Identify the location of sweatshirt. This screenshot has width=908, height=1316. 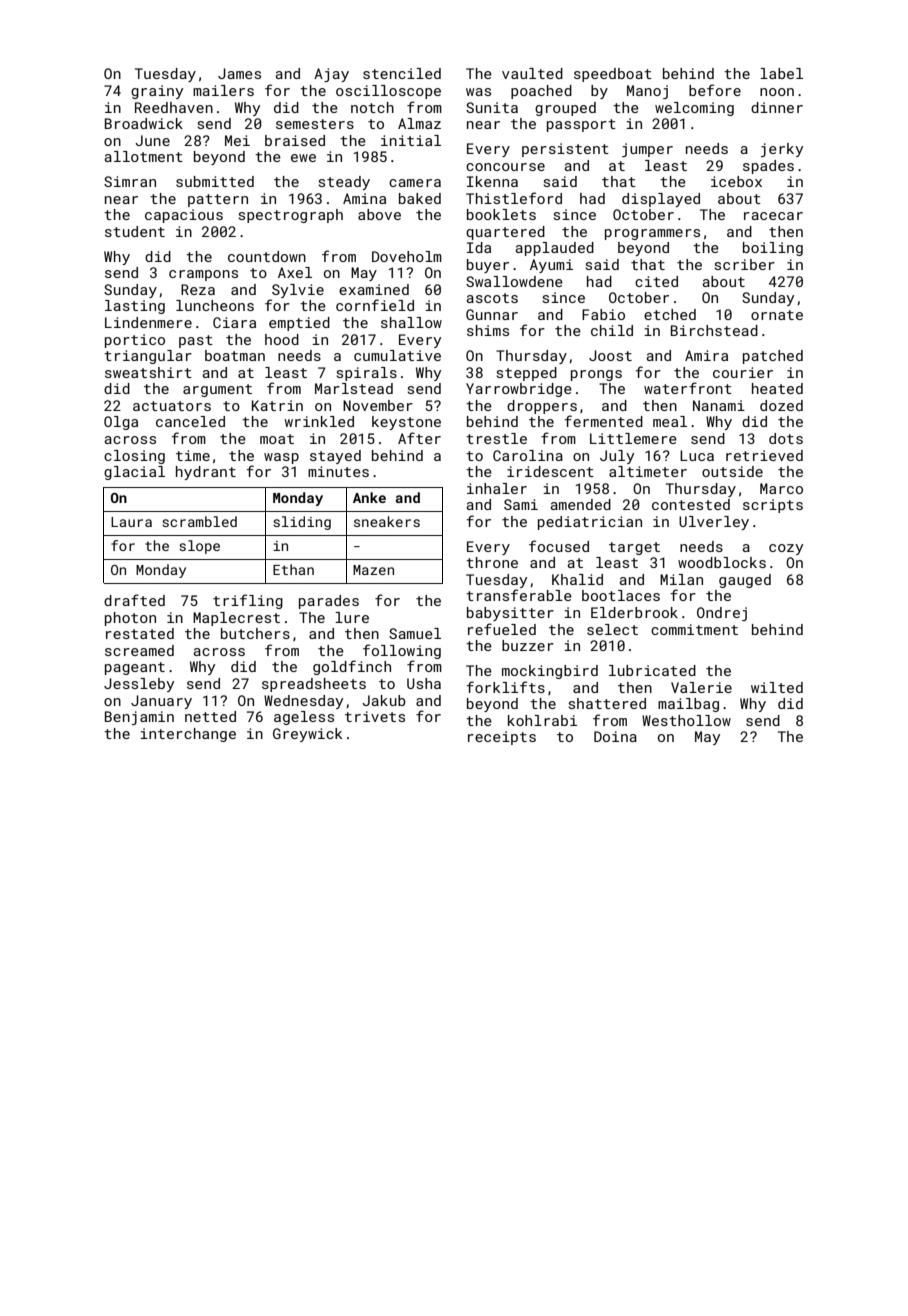
(148, 372).
